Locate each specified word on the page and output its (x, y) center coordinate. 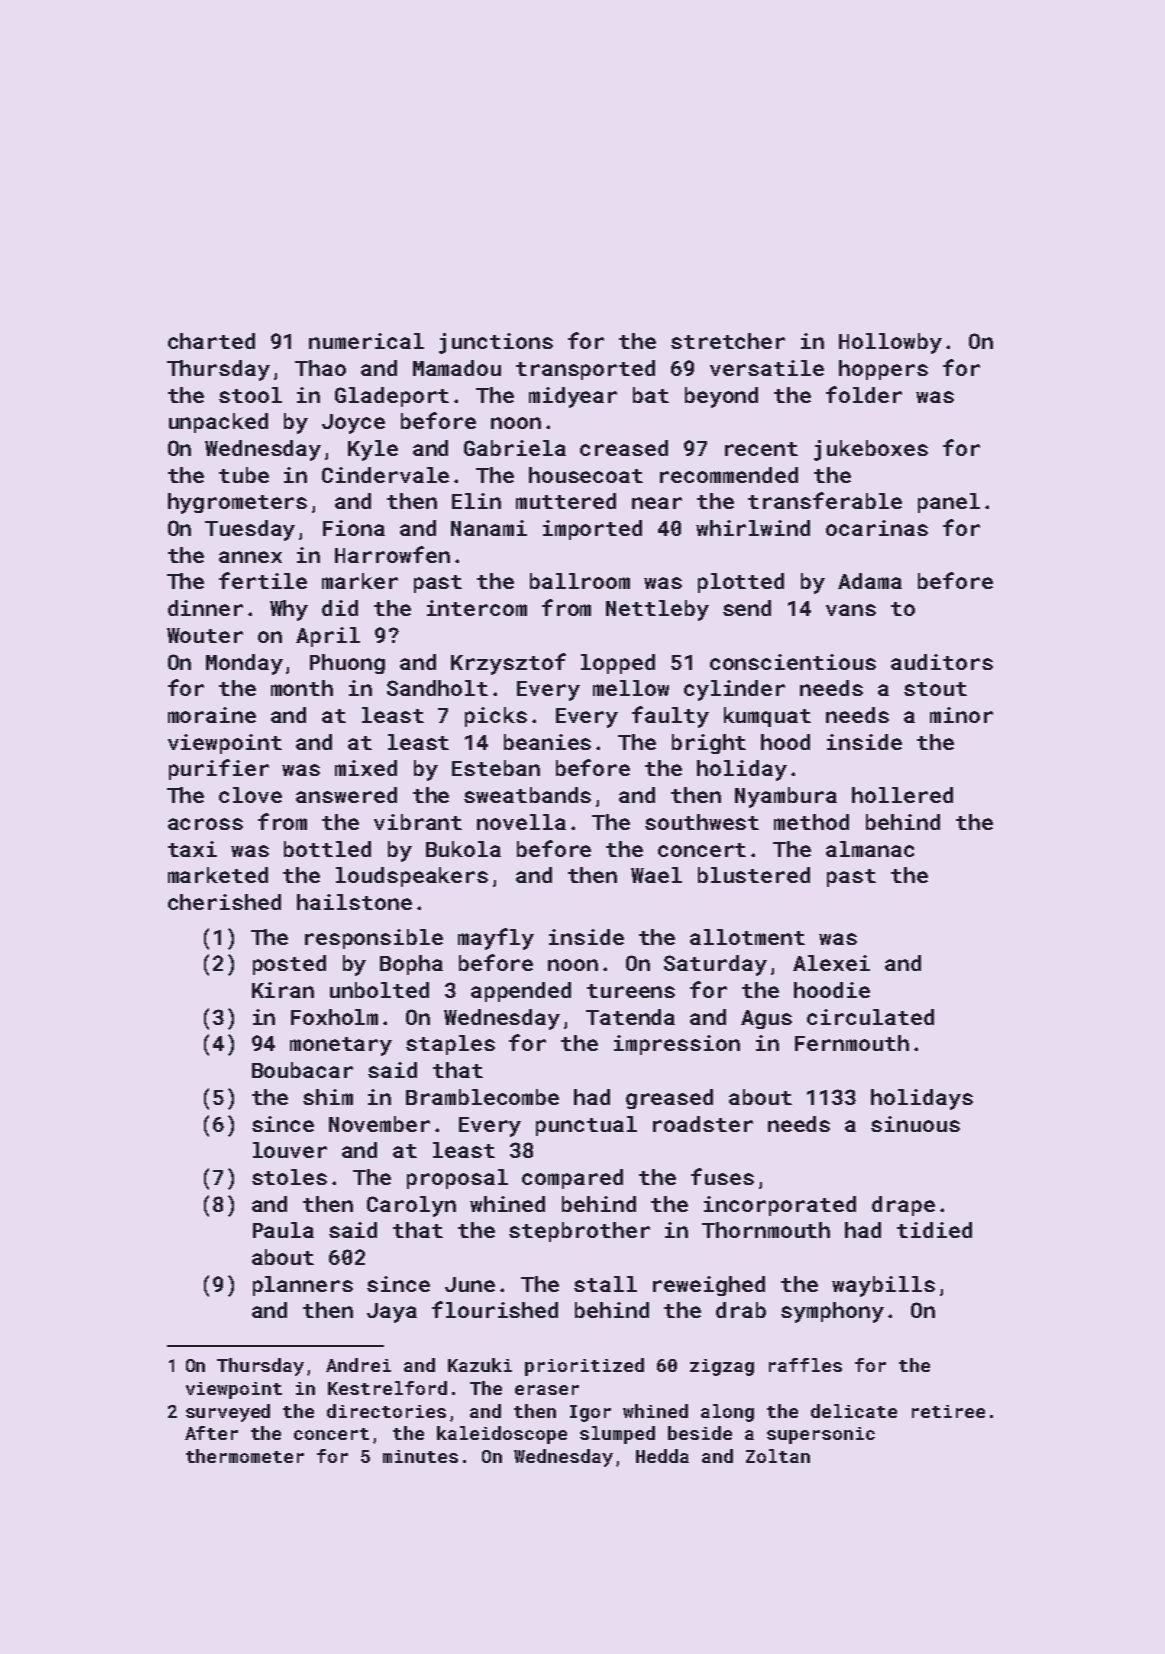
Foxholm (334, 1017)
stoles (289, 1177)
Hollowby (890, 343)
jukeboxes (871, 450)
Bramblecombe (482, 1097)
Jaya (392, 1313)
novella (521, 822)
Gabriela (515, 448)
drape (903, 1206)
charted (211, 341)
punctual (586, 1126)
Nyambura (786, 797)
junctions (496, 343)
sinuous (915, 1124)
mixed (366, 768)
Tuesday (250, 530)
